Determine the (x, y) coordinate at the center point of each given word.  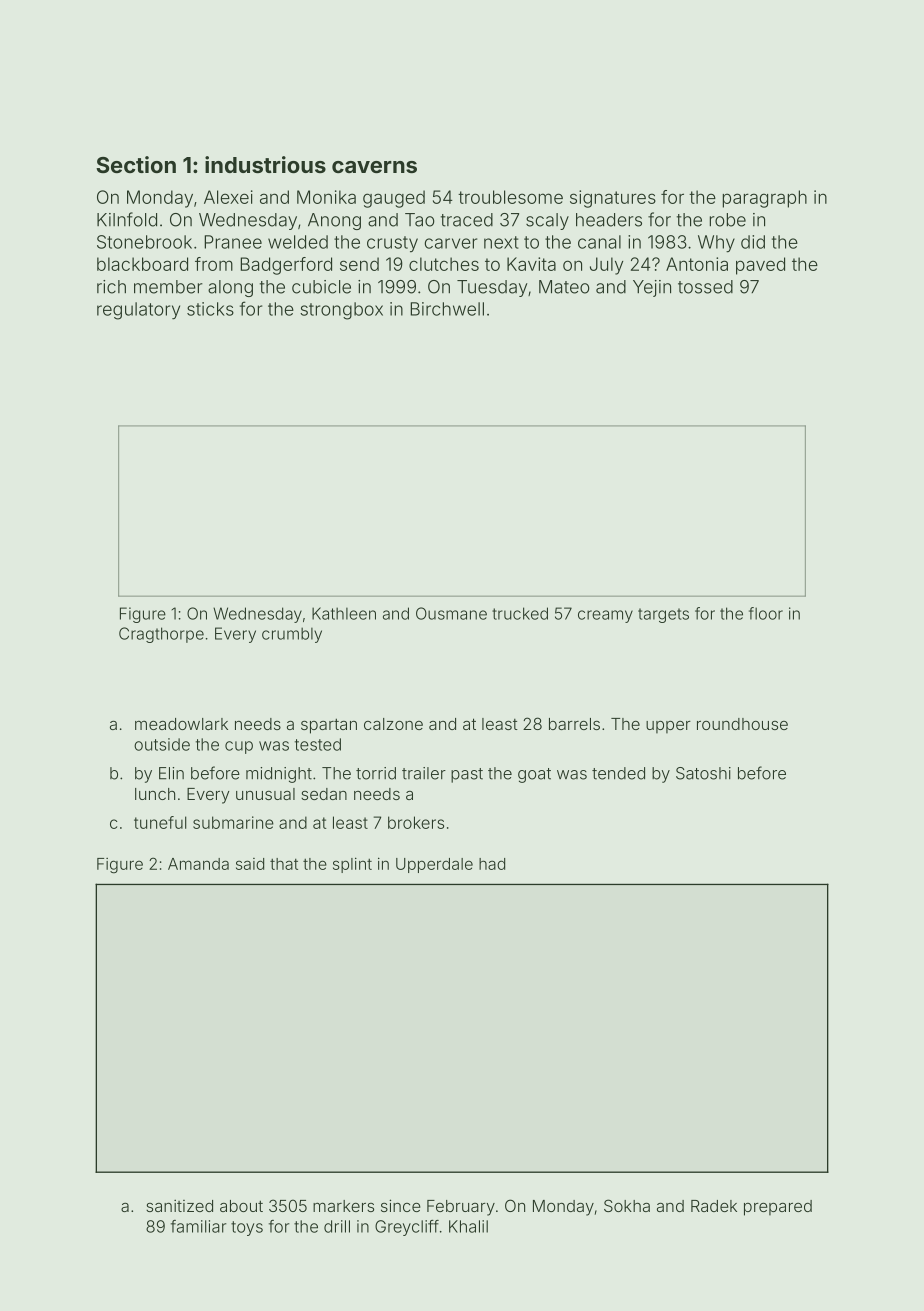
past (467, 775)
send (359, 264)
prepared (778, 1208)
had (492, 864)
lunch (155, 794)
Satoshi (703, 773)
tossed (705, 287)
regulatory (138, 311)
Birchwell (447, 309)
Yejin (652, 288)
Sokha (627, 1205)
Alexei (228, 197)
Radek (714, 1206)
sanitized (179, 1205)
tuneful (160, 822)
